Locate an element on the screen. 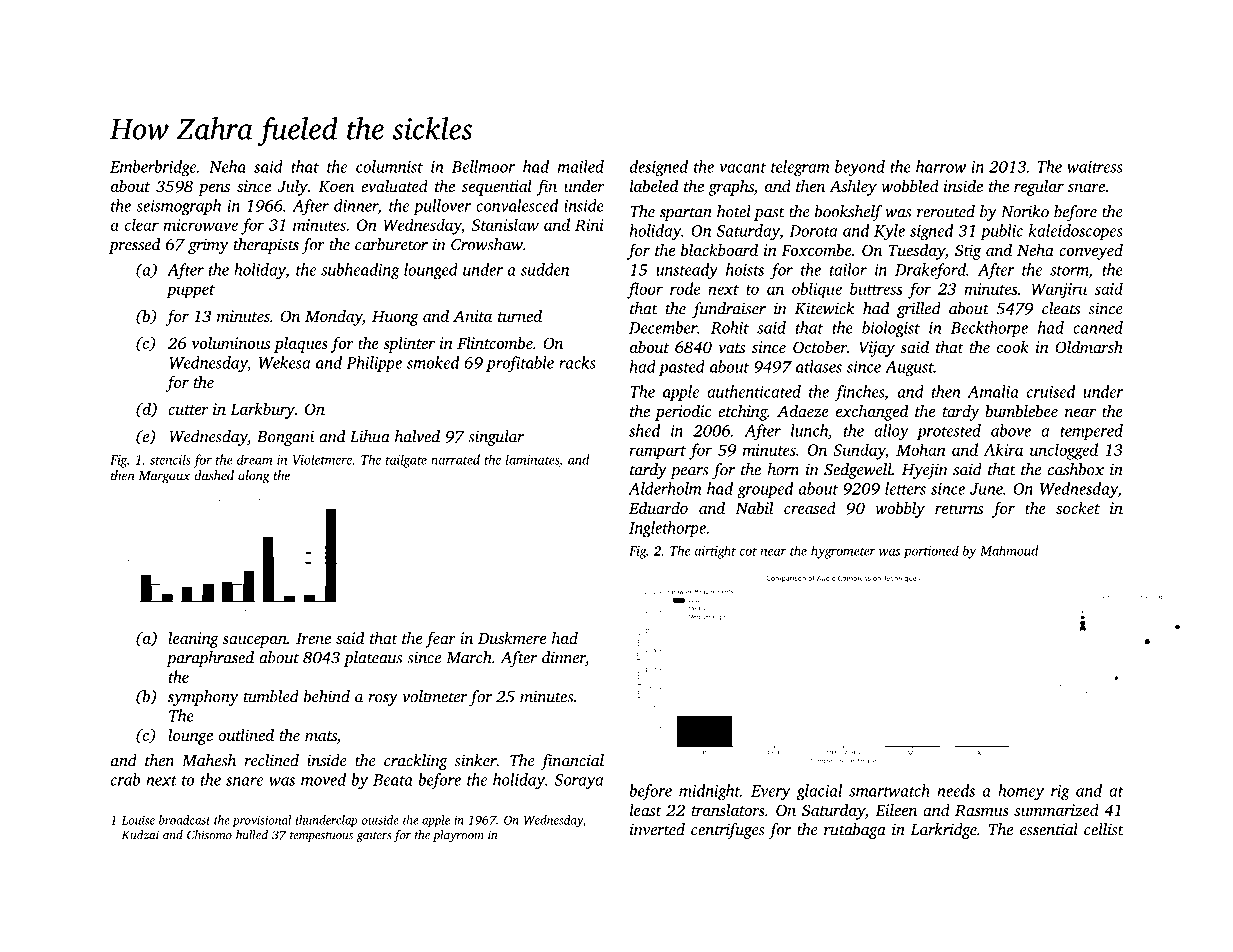 This screenshot has width=1233, height=952. puppet is located at coordinates (191, 292).
